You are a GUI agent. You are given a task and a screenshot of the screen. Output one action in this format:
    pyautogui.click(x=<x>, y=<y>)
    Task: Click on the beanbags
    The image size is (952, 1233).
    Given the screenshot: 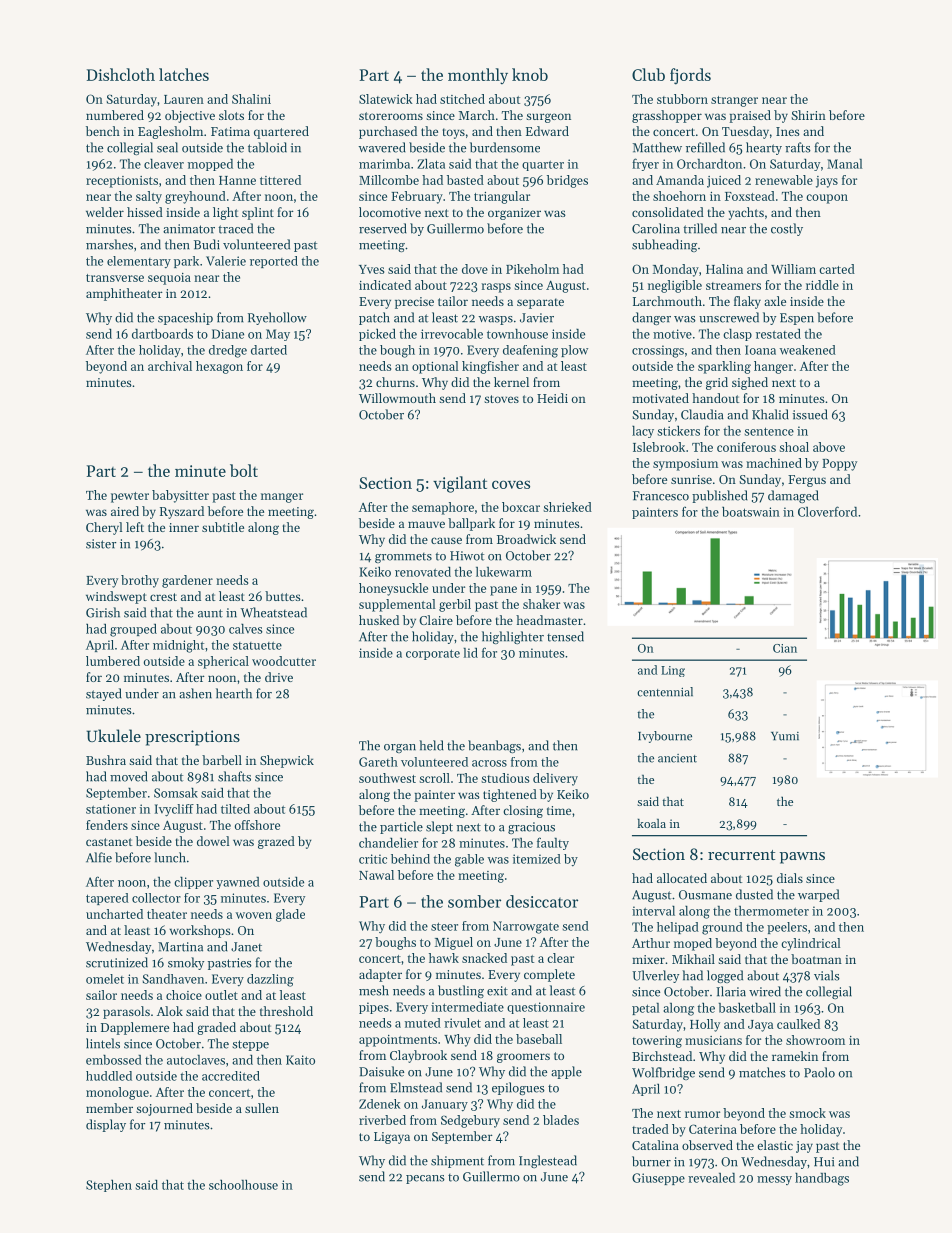 What is the action you would take?
    pyautogui.click(x=494, y=746)
